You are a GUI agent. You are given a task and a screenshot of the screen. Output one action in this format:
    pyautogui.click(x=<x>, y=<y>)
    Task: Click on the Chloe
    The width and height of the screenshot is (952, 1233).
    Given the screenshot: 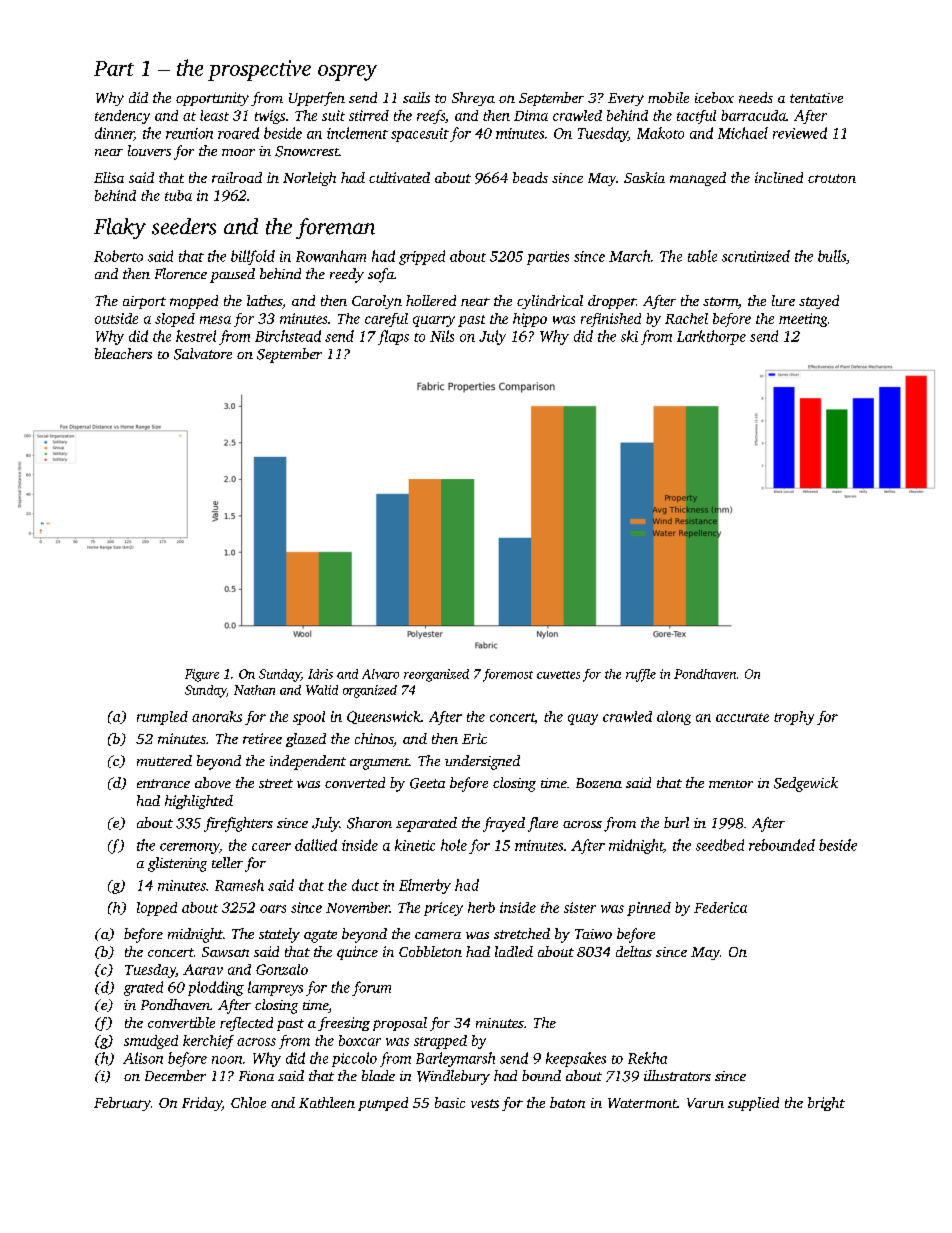 What is the action you would take?
    pyautogui.click(x=248, y=1102)
